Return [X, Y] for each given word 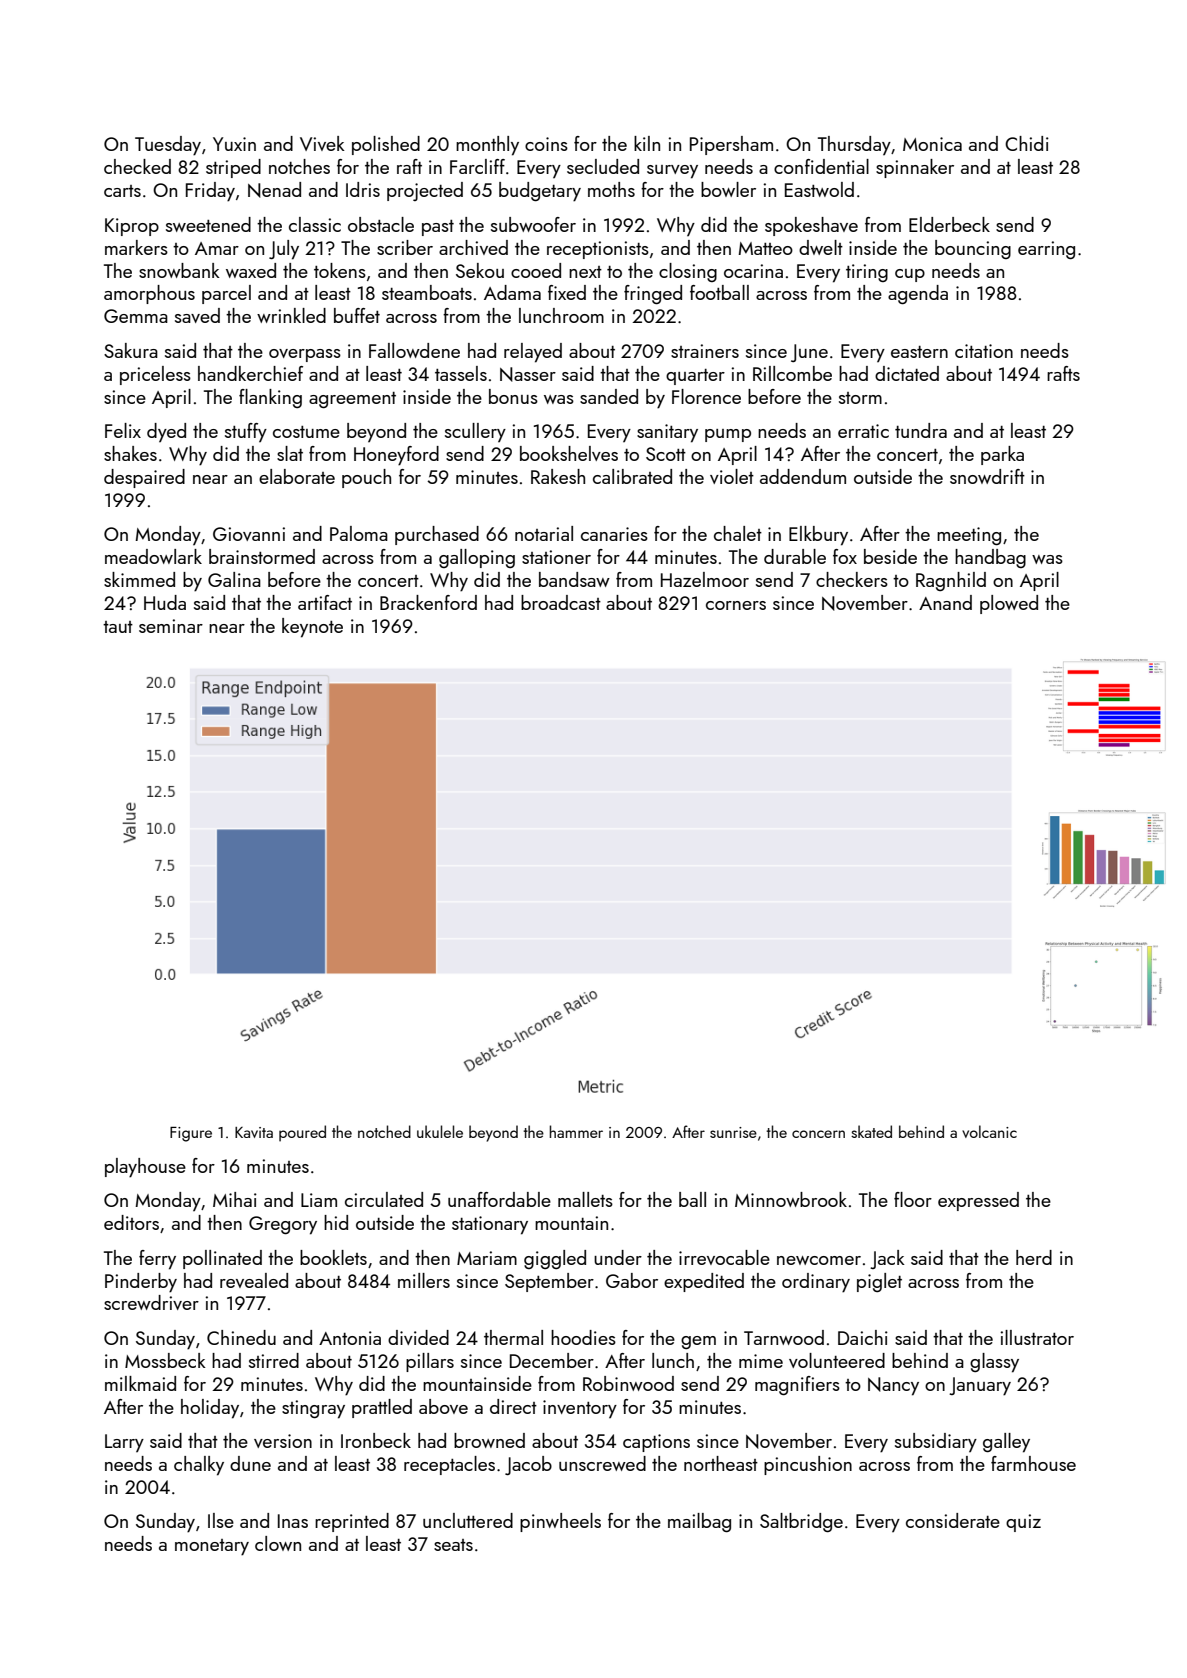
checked [137, 166]
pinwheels [560, 1522]
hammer [576, 1131]
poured [302, 1133]
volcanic [989, 1131]
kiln [647, 143]
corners [736, 605]
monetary [212, 1547]
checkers [852, 579]
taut [118, 627]
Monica [932, 144]
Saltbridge [801, 1522]
